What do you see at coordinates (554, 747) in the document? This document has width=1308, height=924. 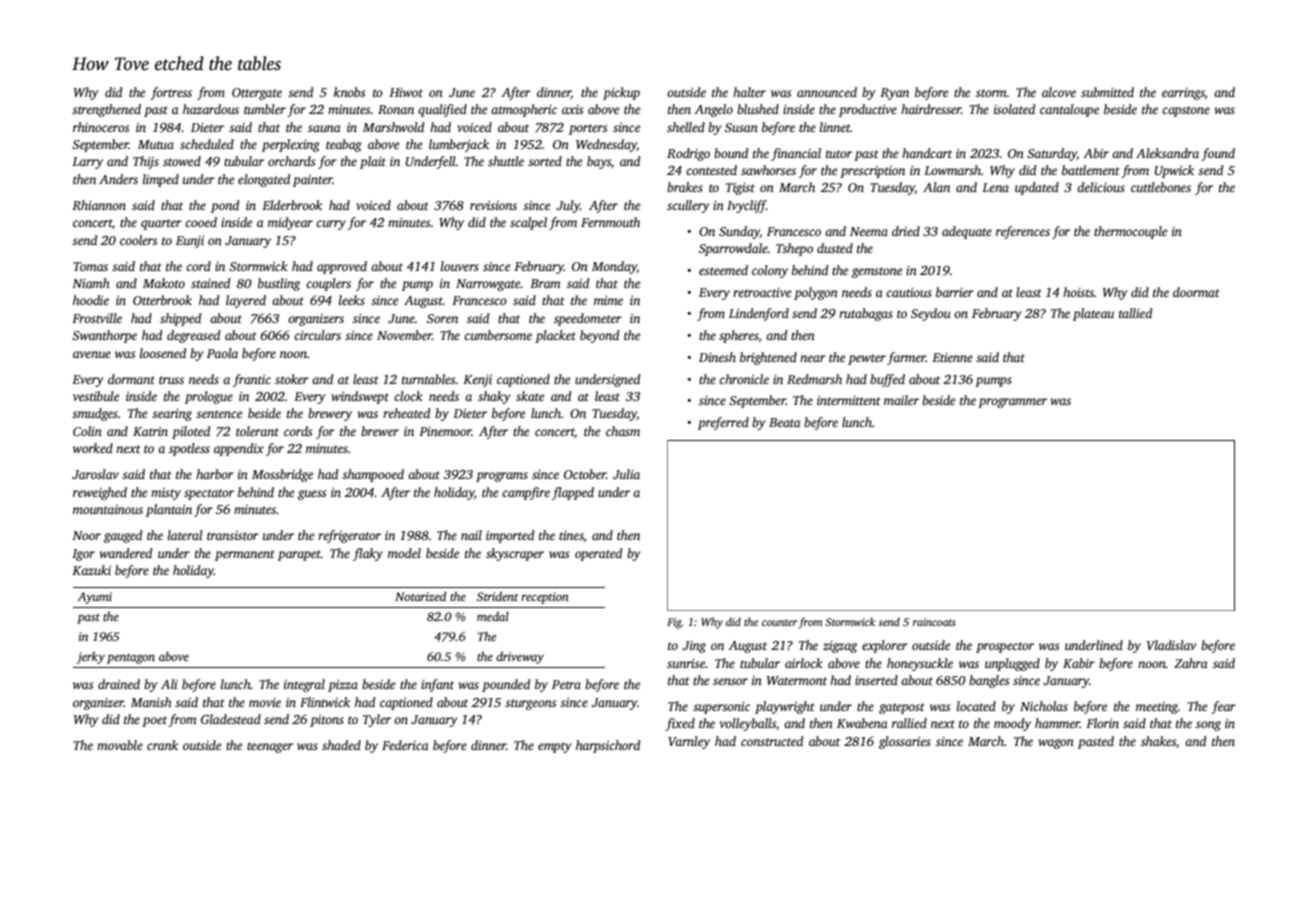 I see `empty` at bounding box center [554, 747].
